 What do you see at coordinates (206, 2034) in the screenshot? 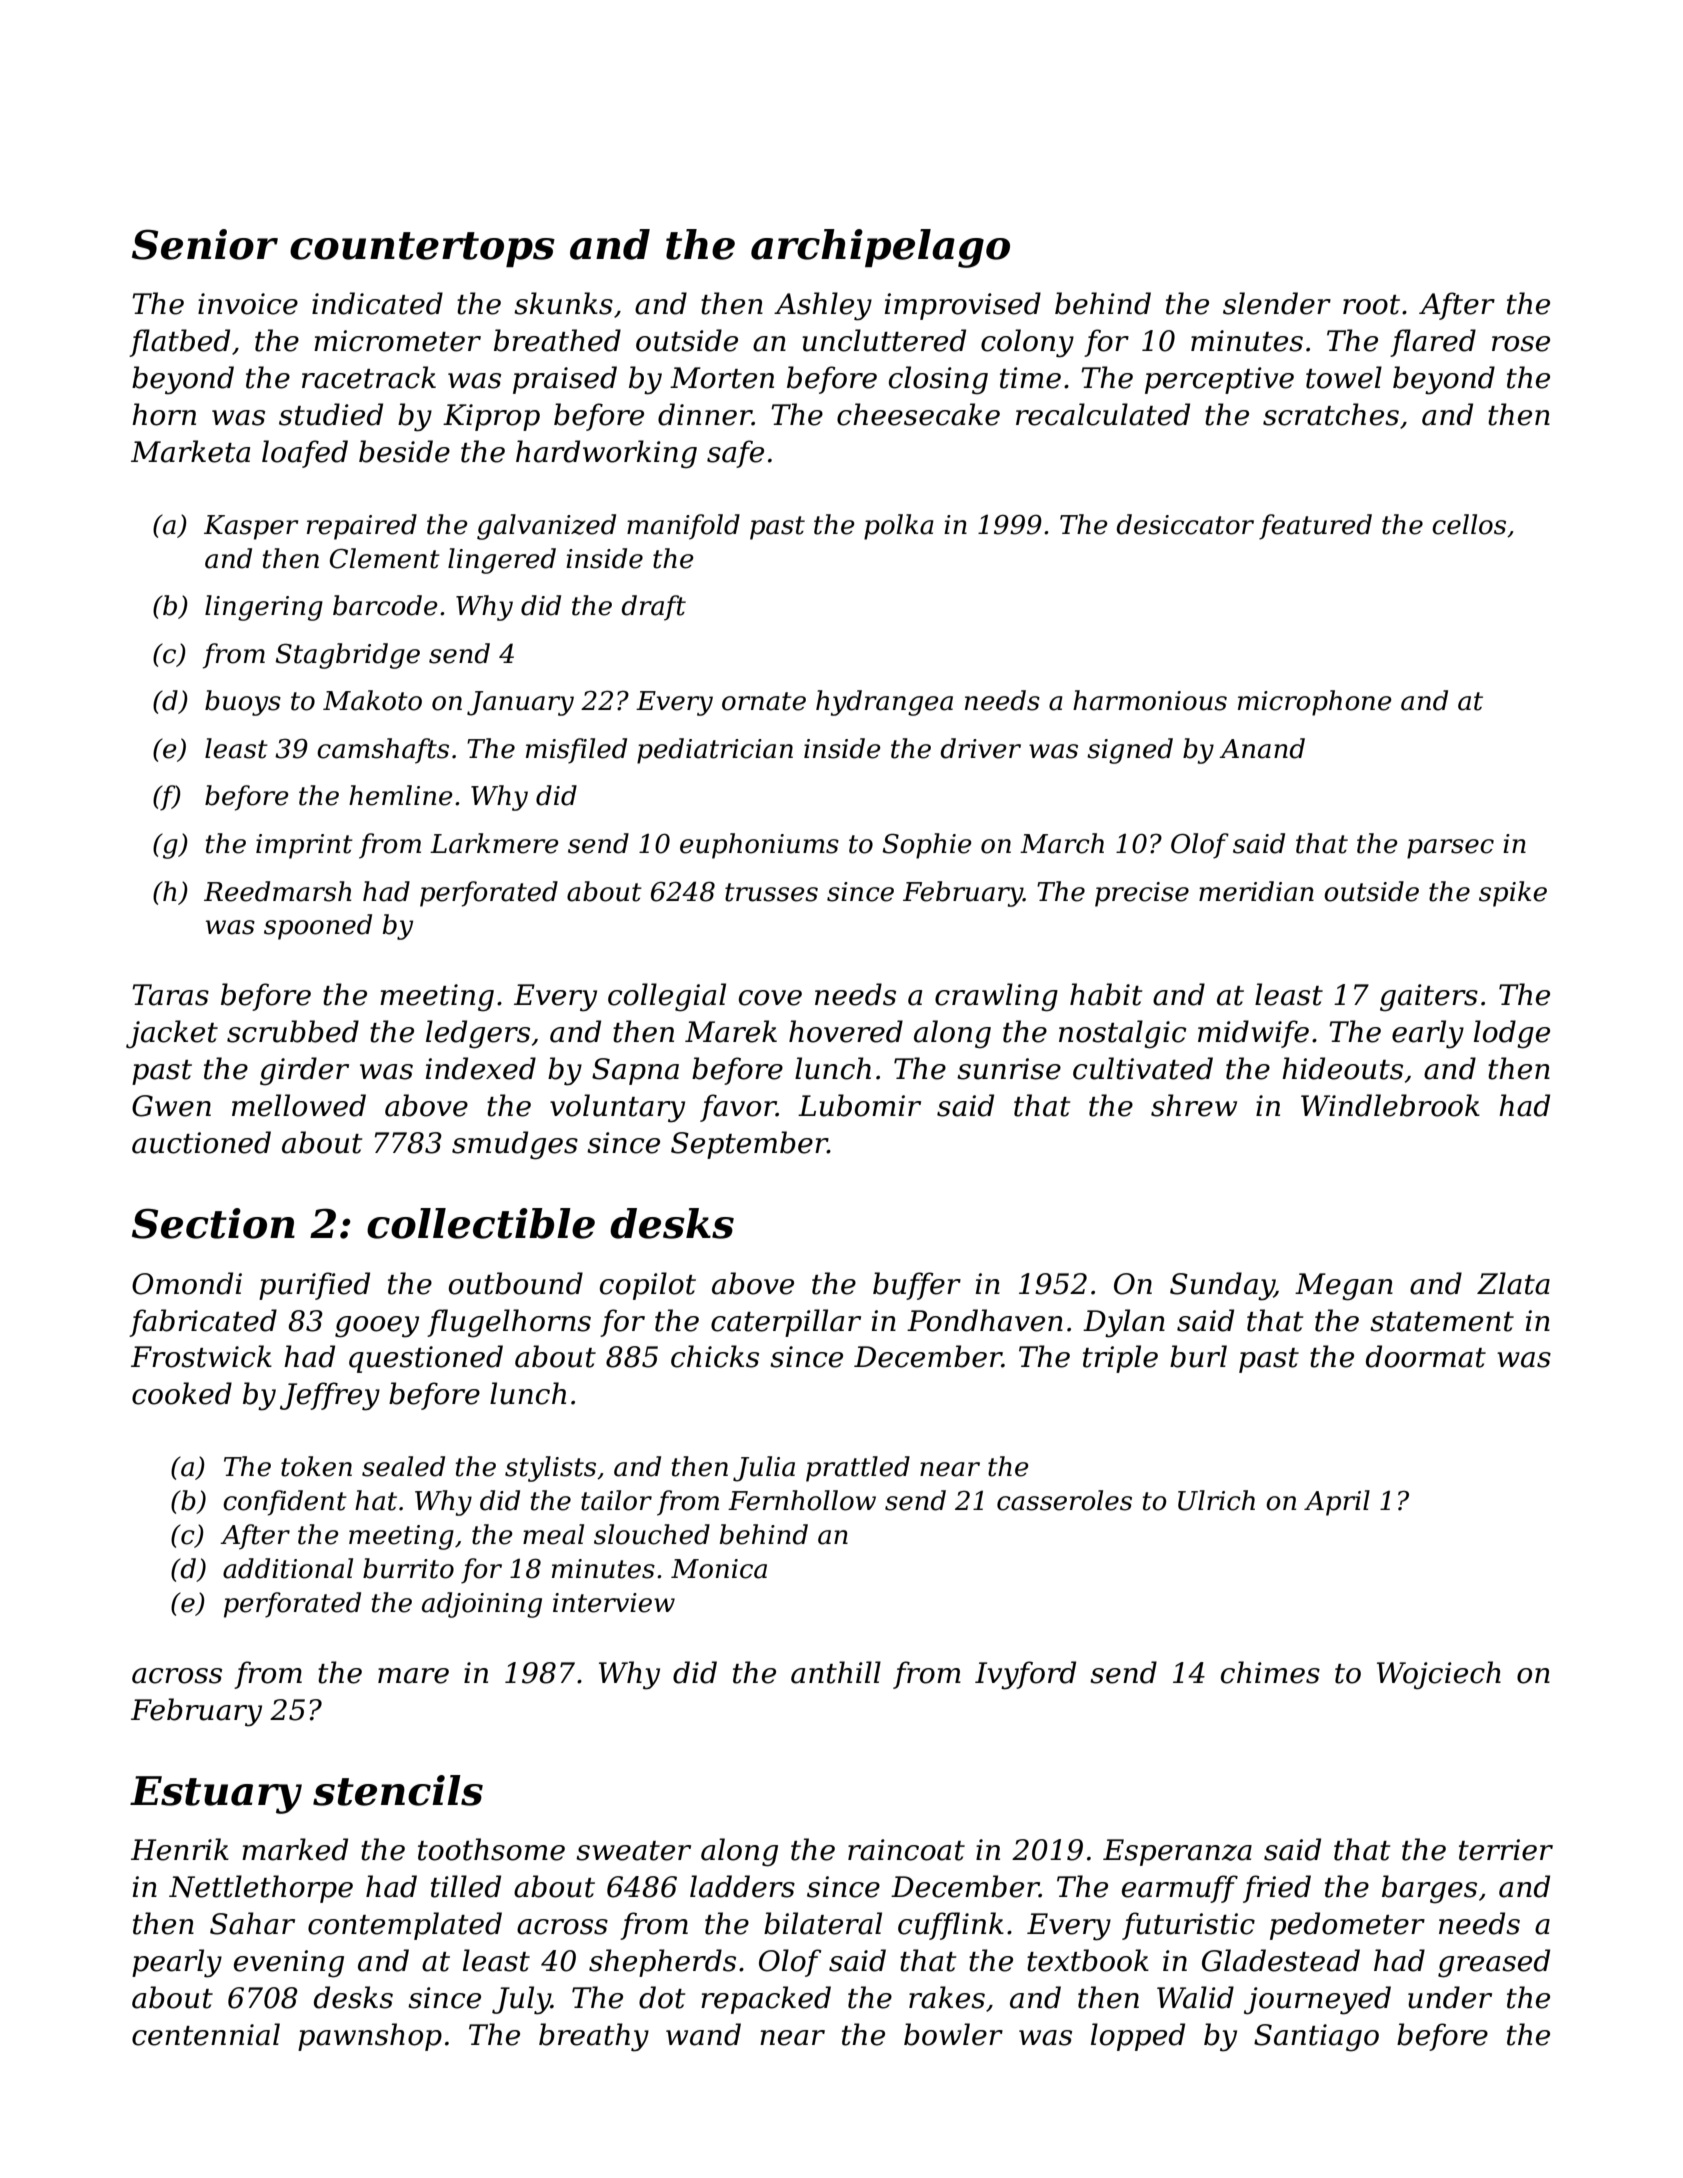
I see `centennial` at bounding box center [206, 2034].
